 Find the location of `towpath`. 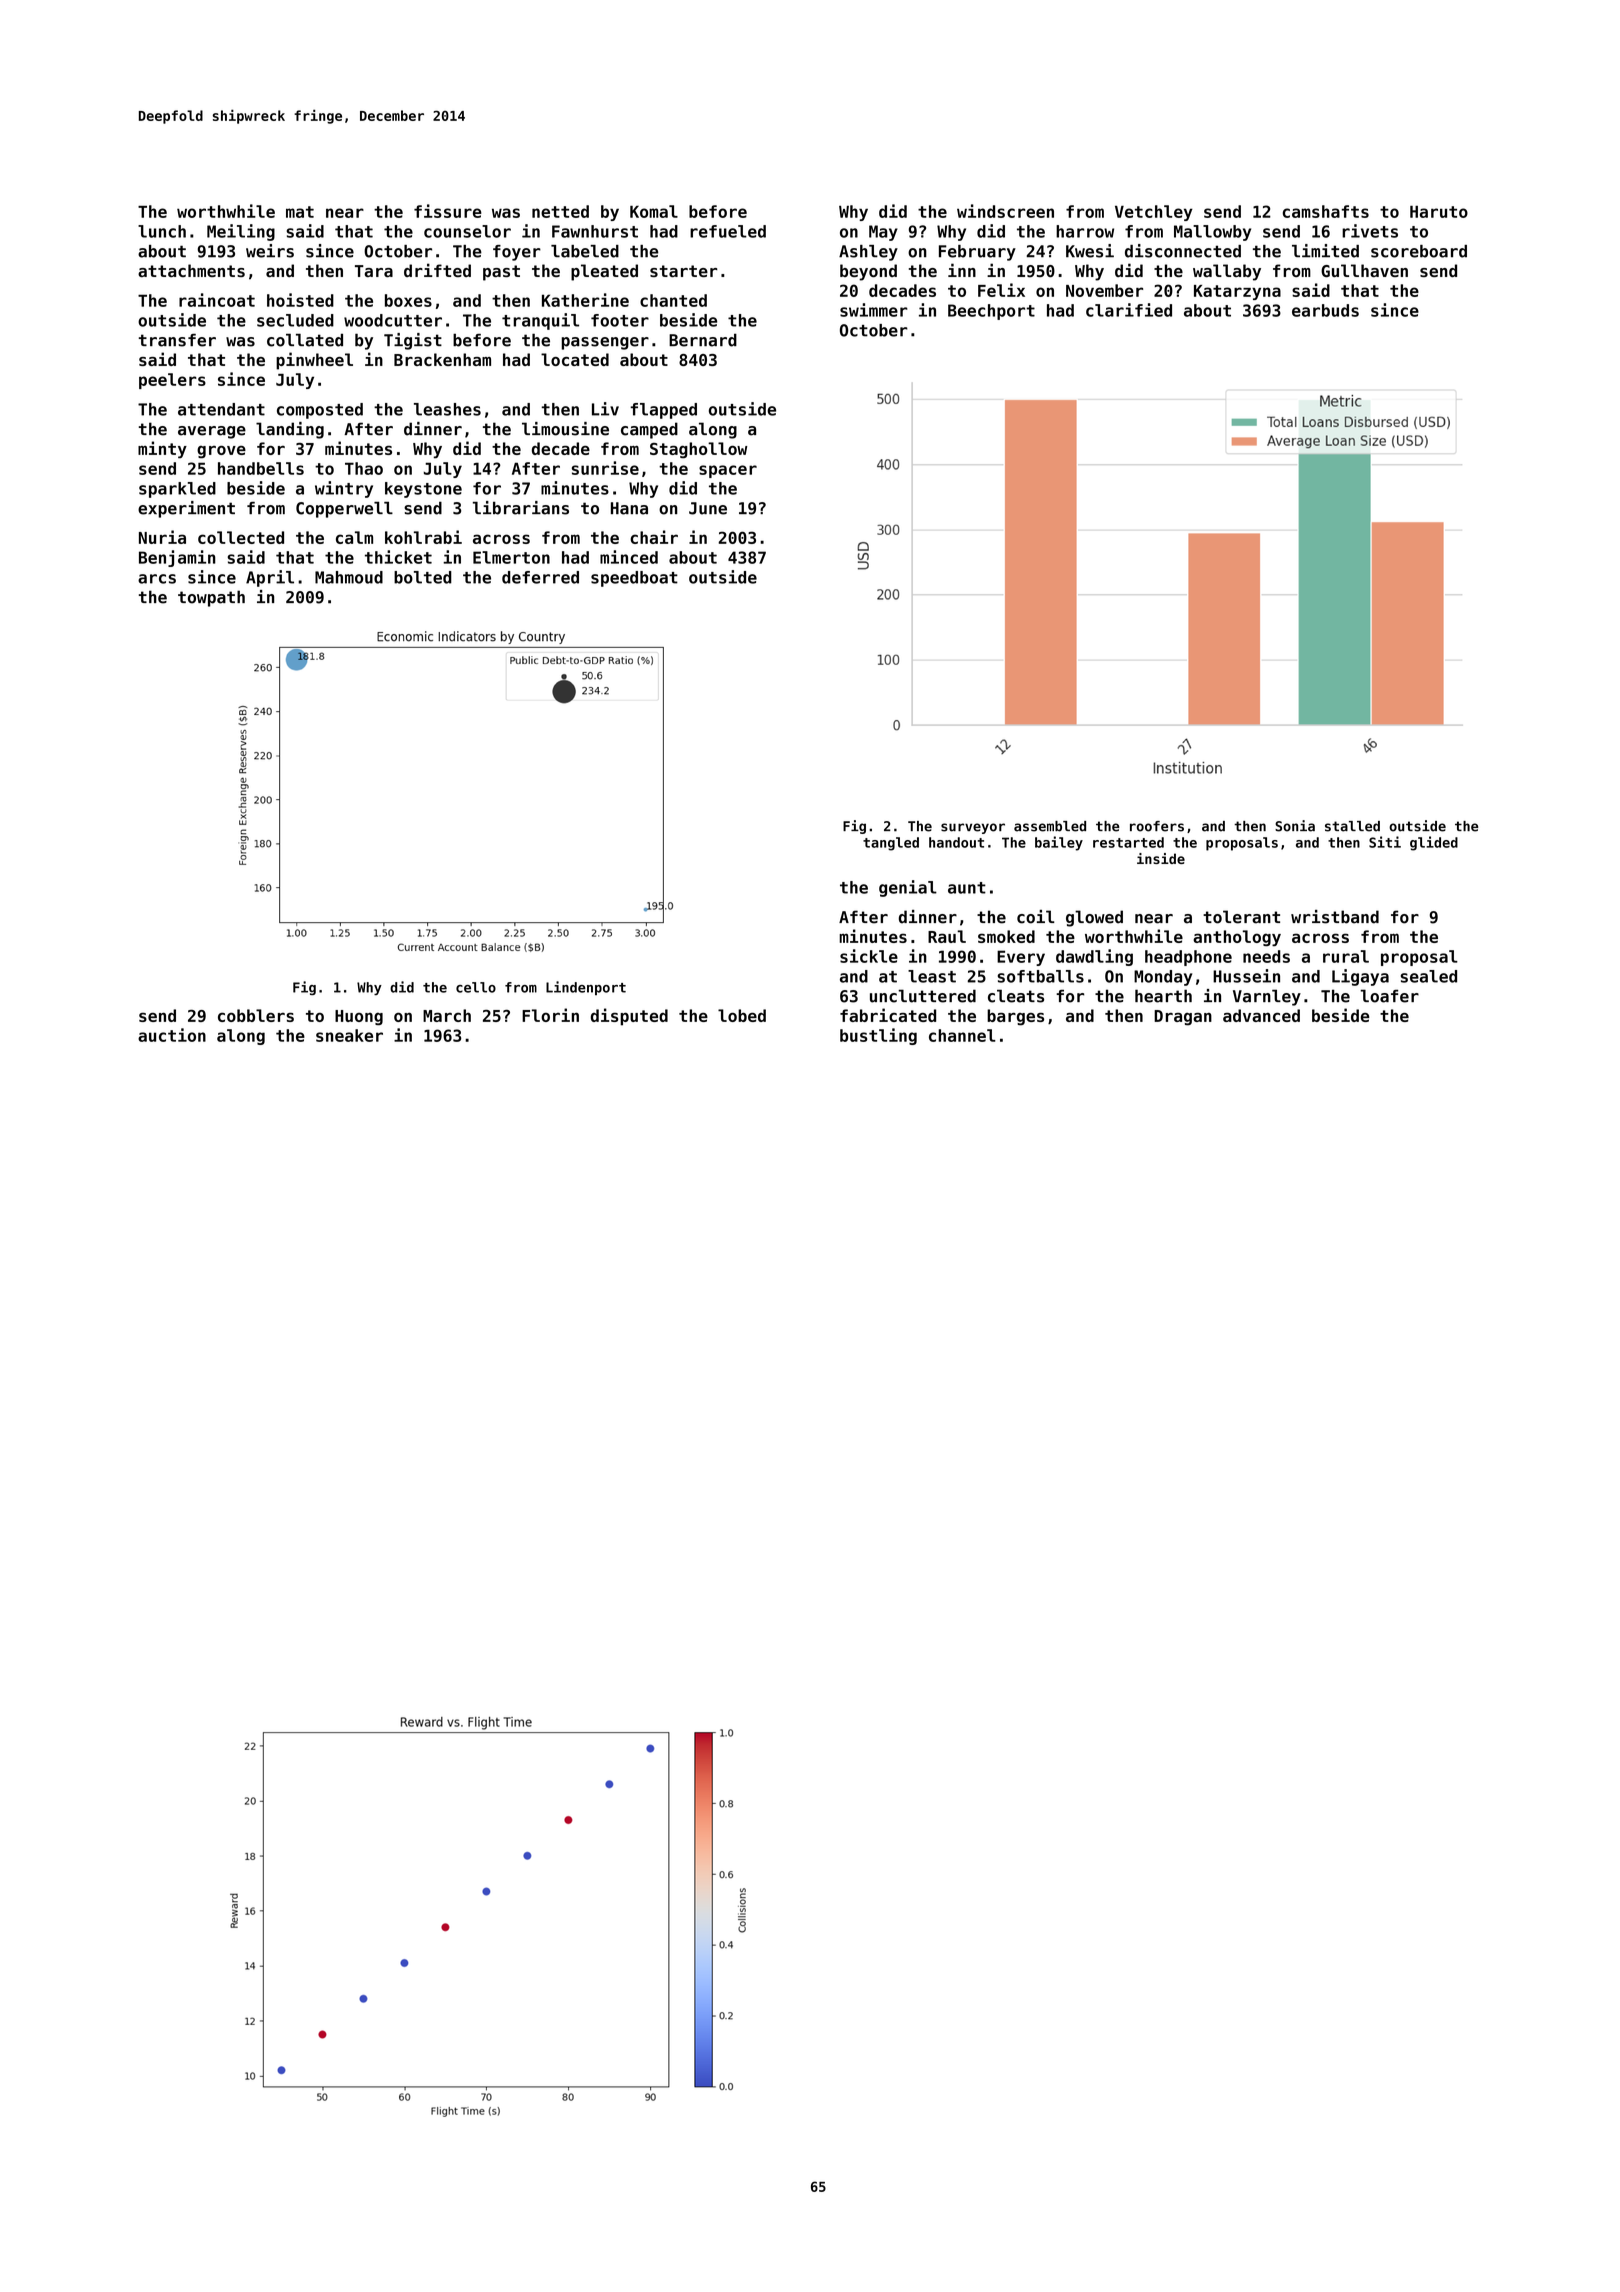

towpath is located at coordinates (211, 598).
